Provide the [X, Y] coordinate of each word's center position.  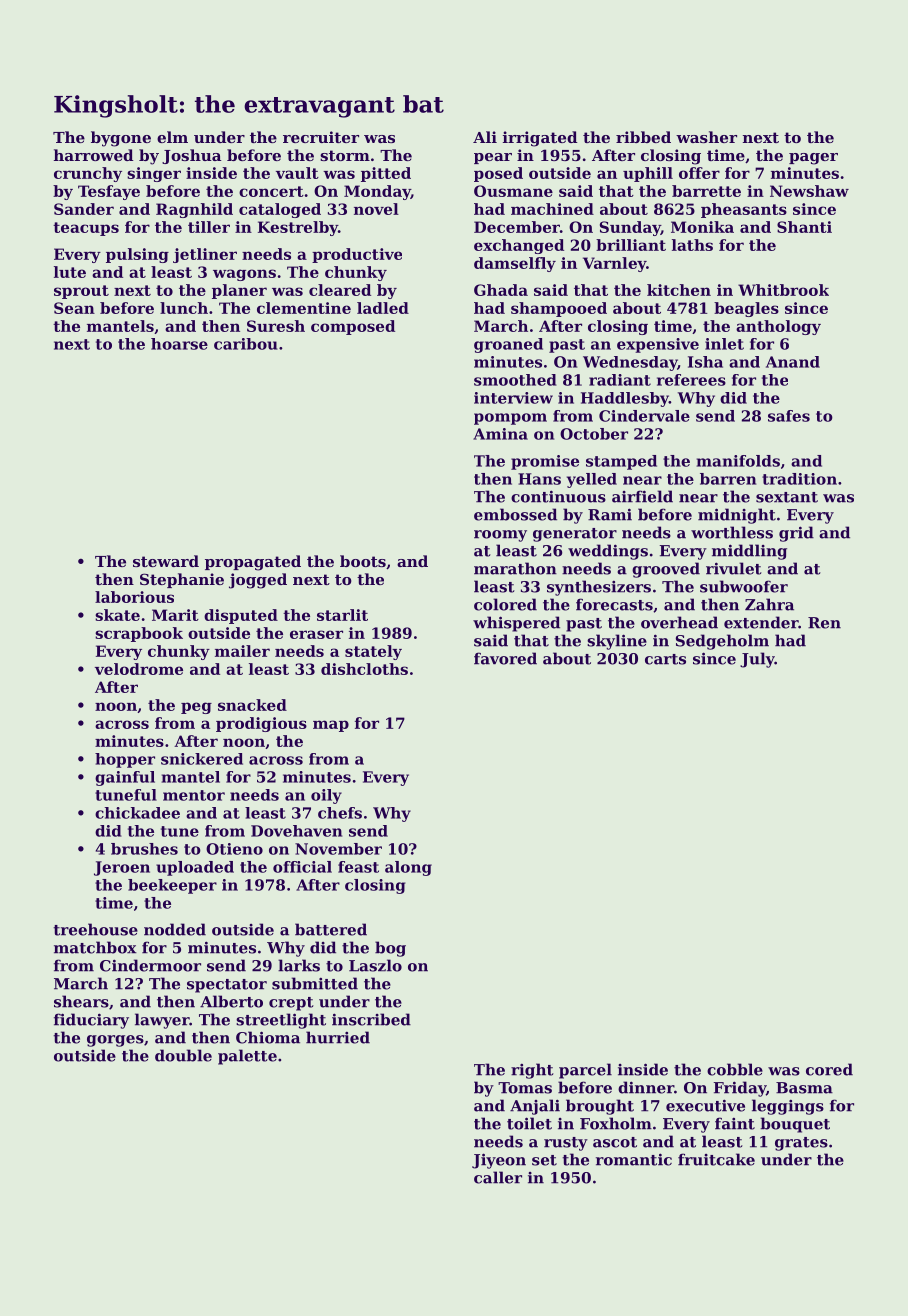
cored [829, 1069]
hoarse [179, 344]
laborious [134, 597]
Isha [705, 362]
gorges [115, 1041]
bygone [121, 139]
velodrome [139, 669]
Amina [500, 434]
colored [505, 604]
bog [390, 949]
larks [299, 965]
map [331, 726]
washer [706, 137]
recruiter [321, 137]
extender [761, 622]
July [757, 660]
